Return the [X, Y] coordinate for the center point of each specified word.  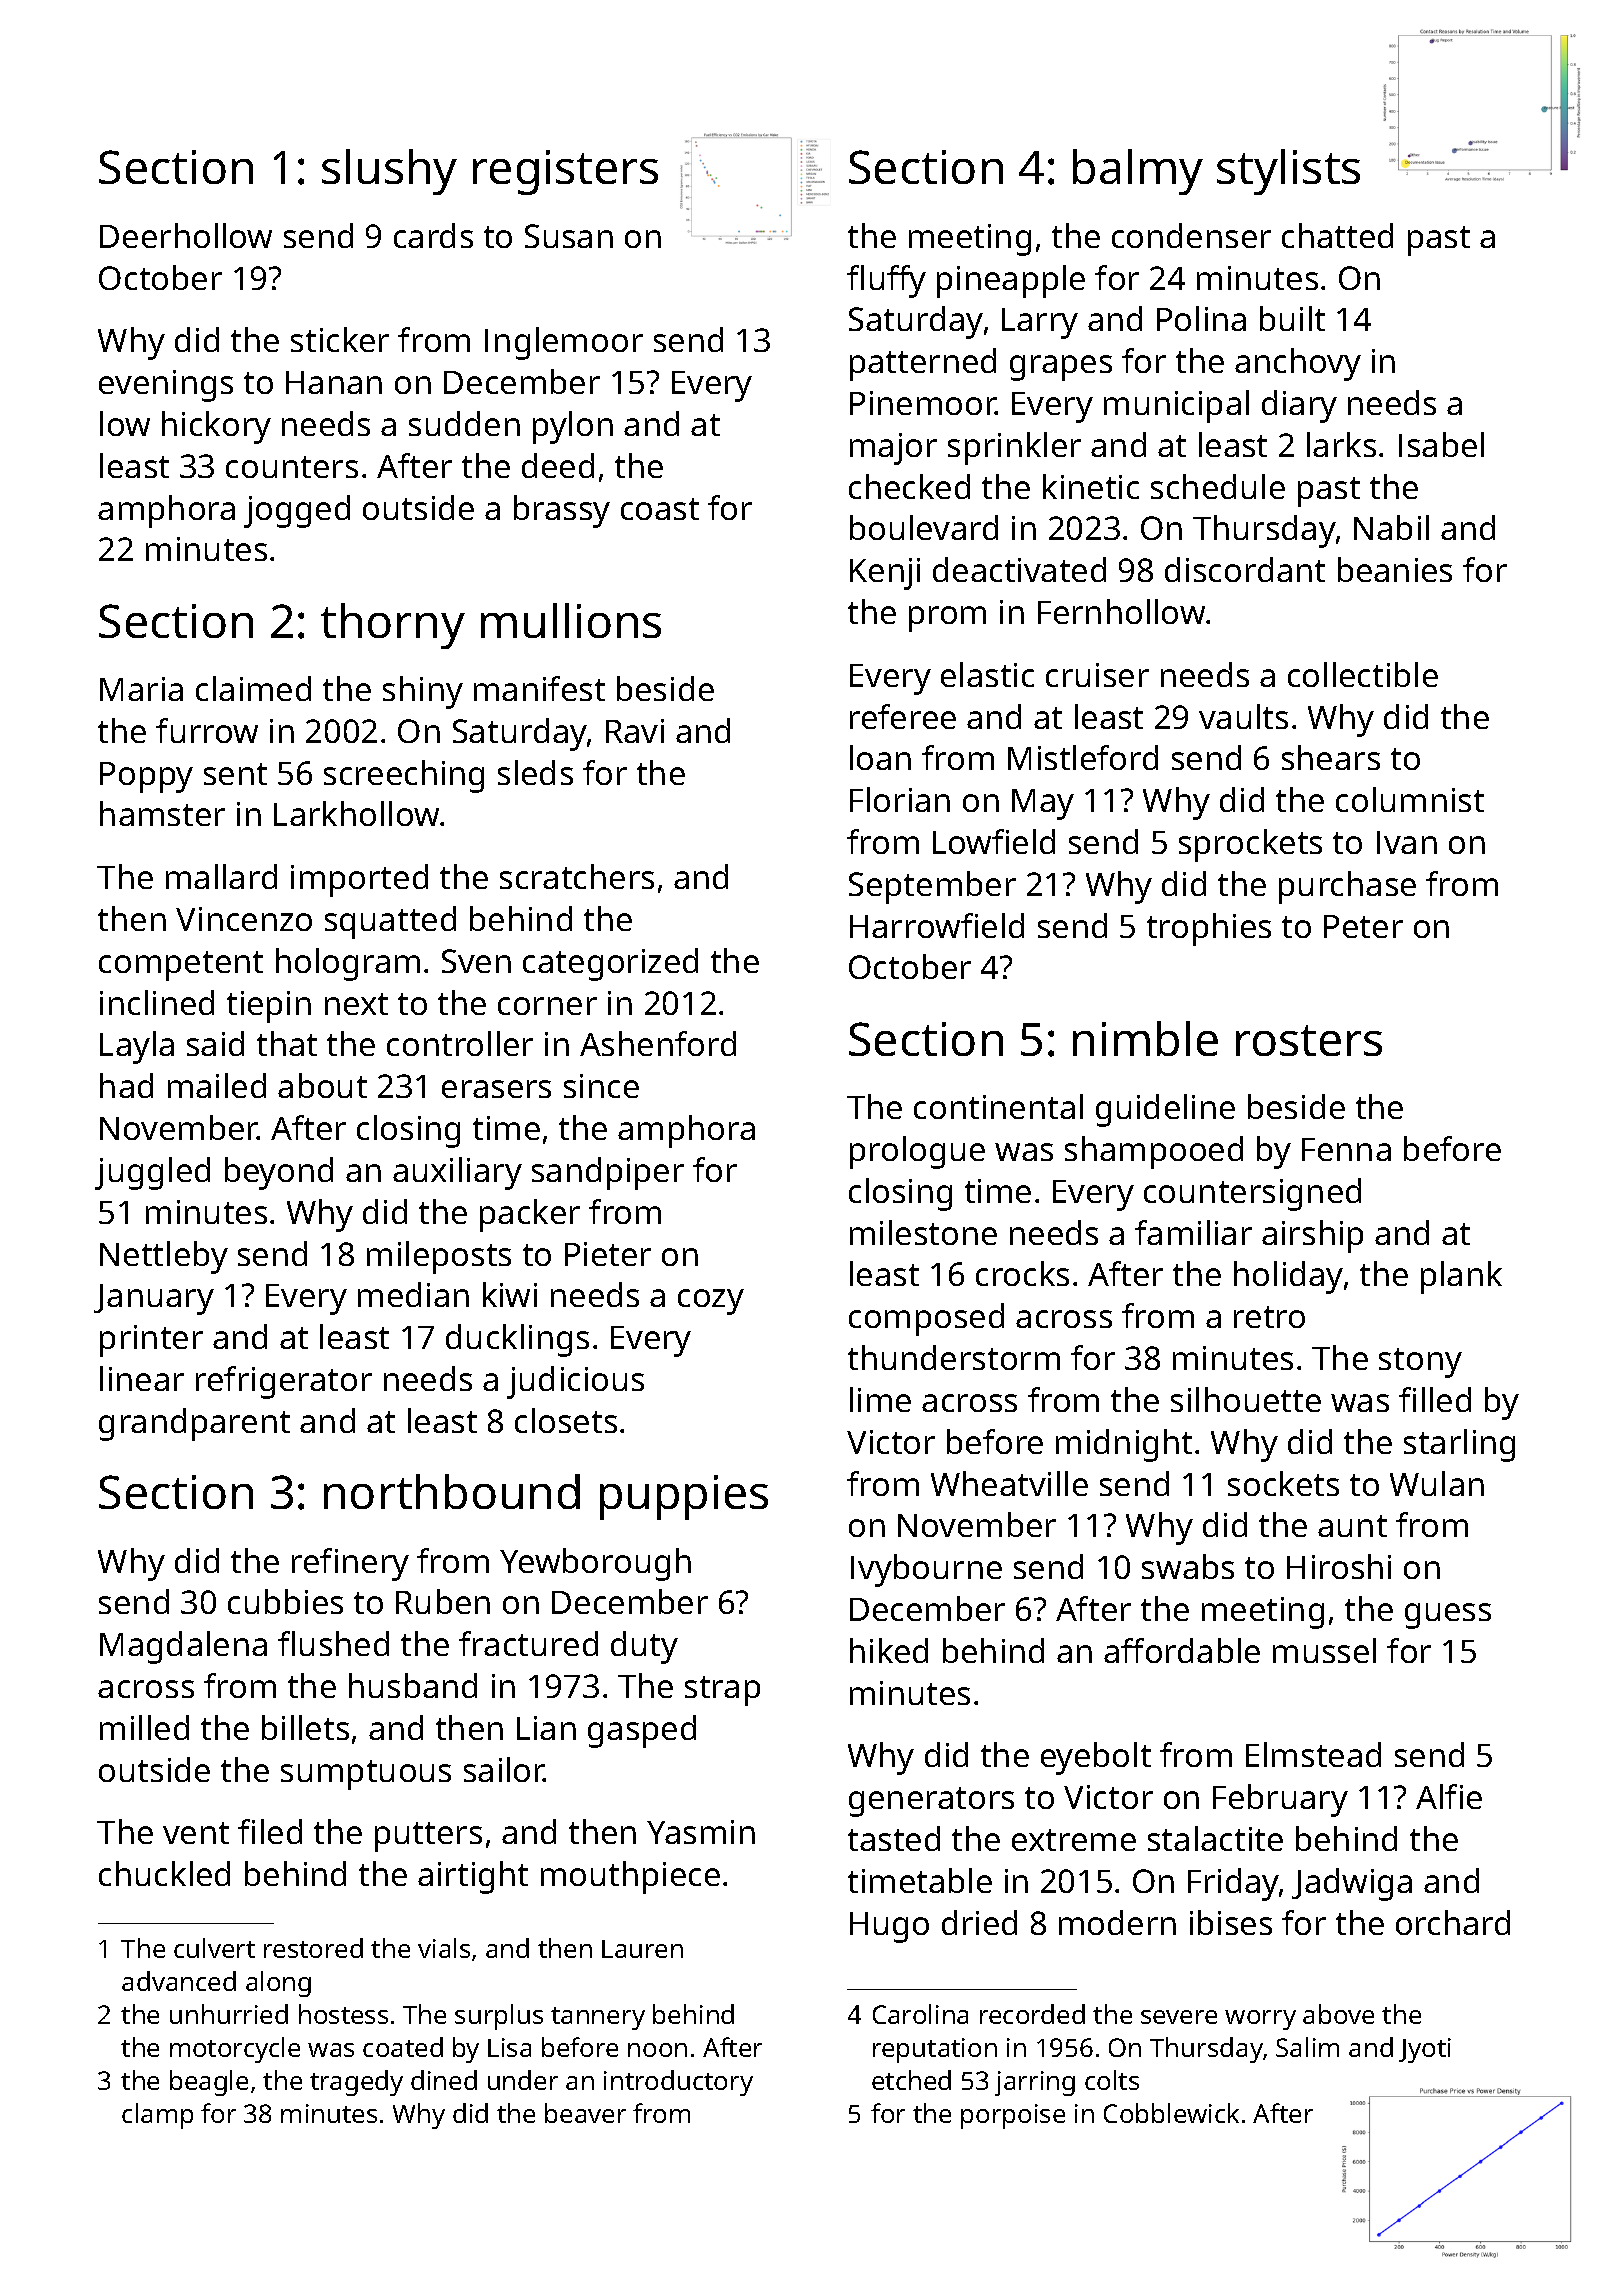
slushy [389, 172]
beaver [585, 2113]
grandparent [194, 1424]
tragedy [356, 2083]
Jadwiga [1352, 1884]
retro [1269, 1317]
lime [880, 1399]
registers [565, 172]
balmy [1138, 172]
